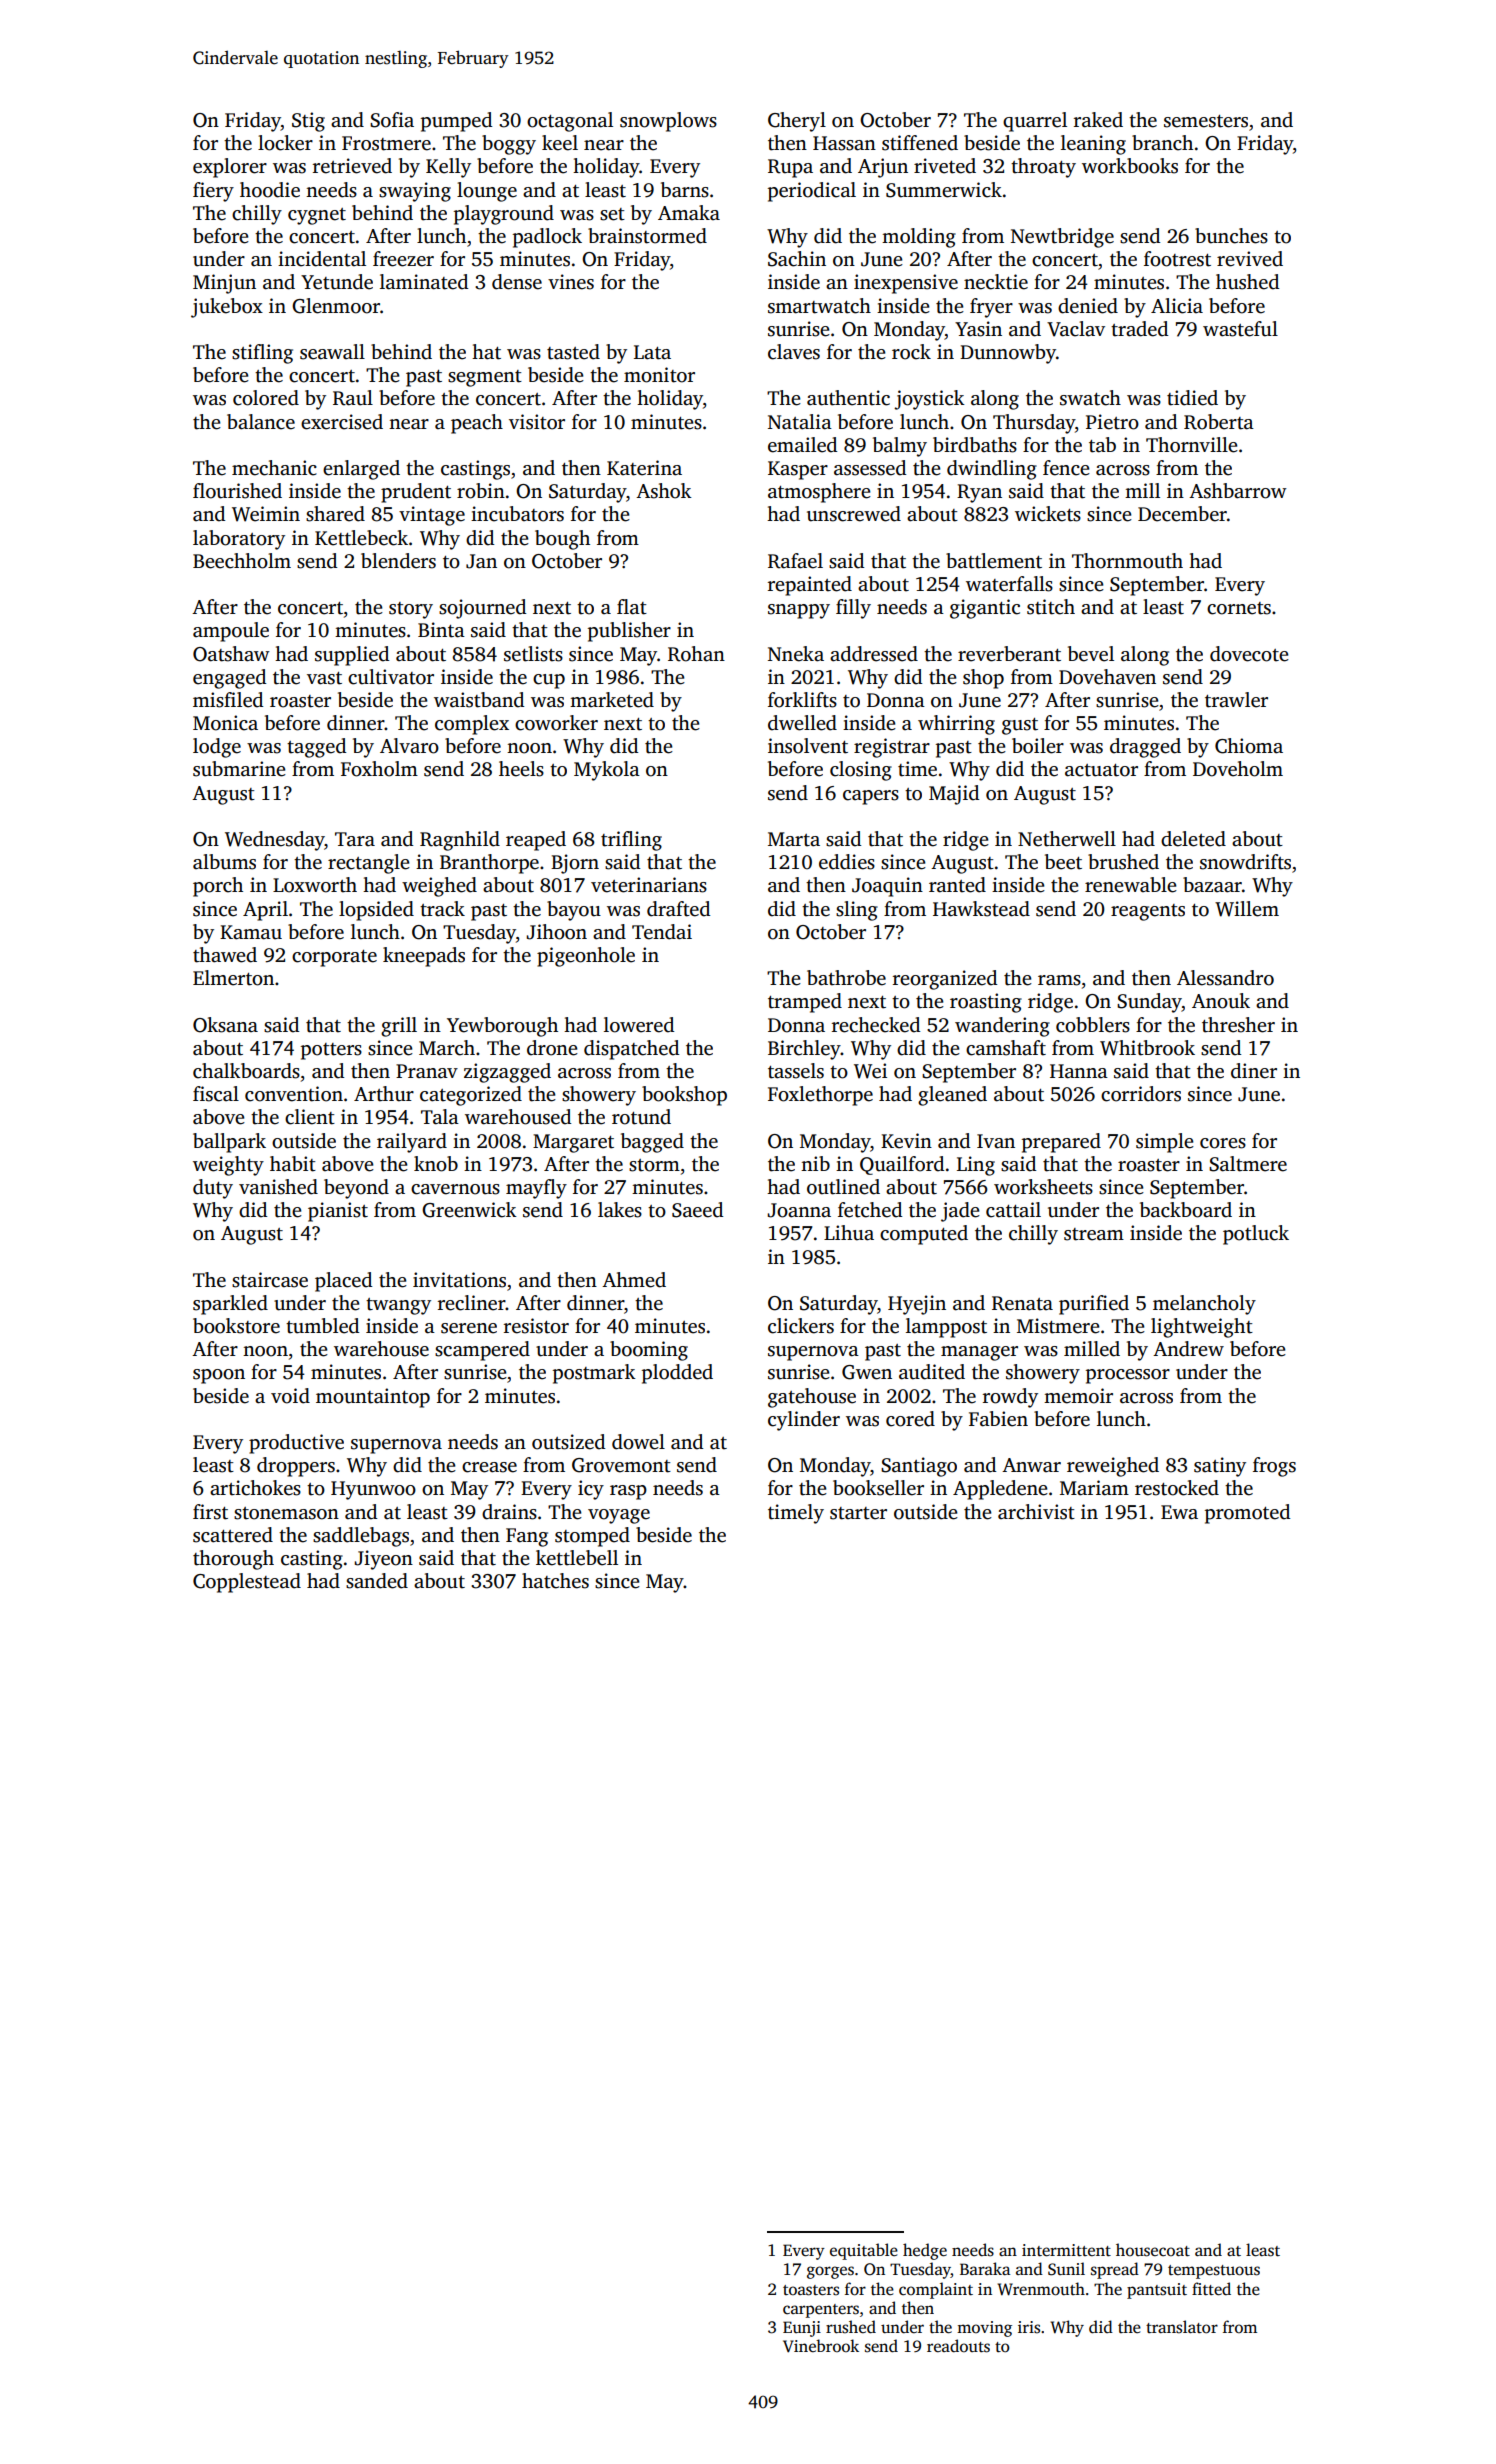 The image size is (1496, 2464). Describe the element at coordinates (1076, 329) in the document. I see `Vaclav` at that location.
